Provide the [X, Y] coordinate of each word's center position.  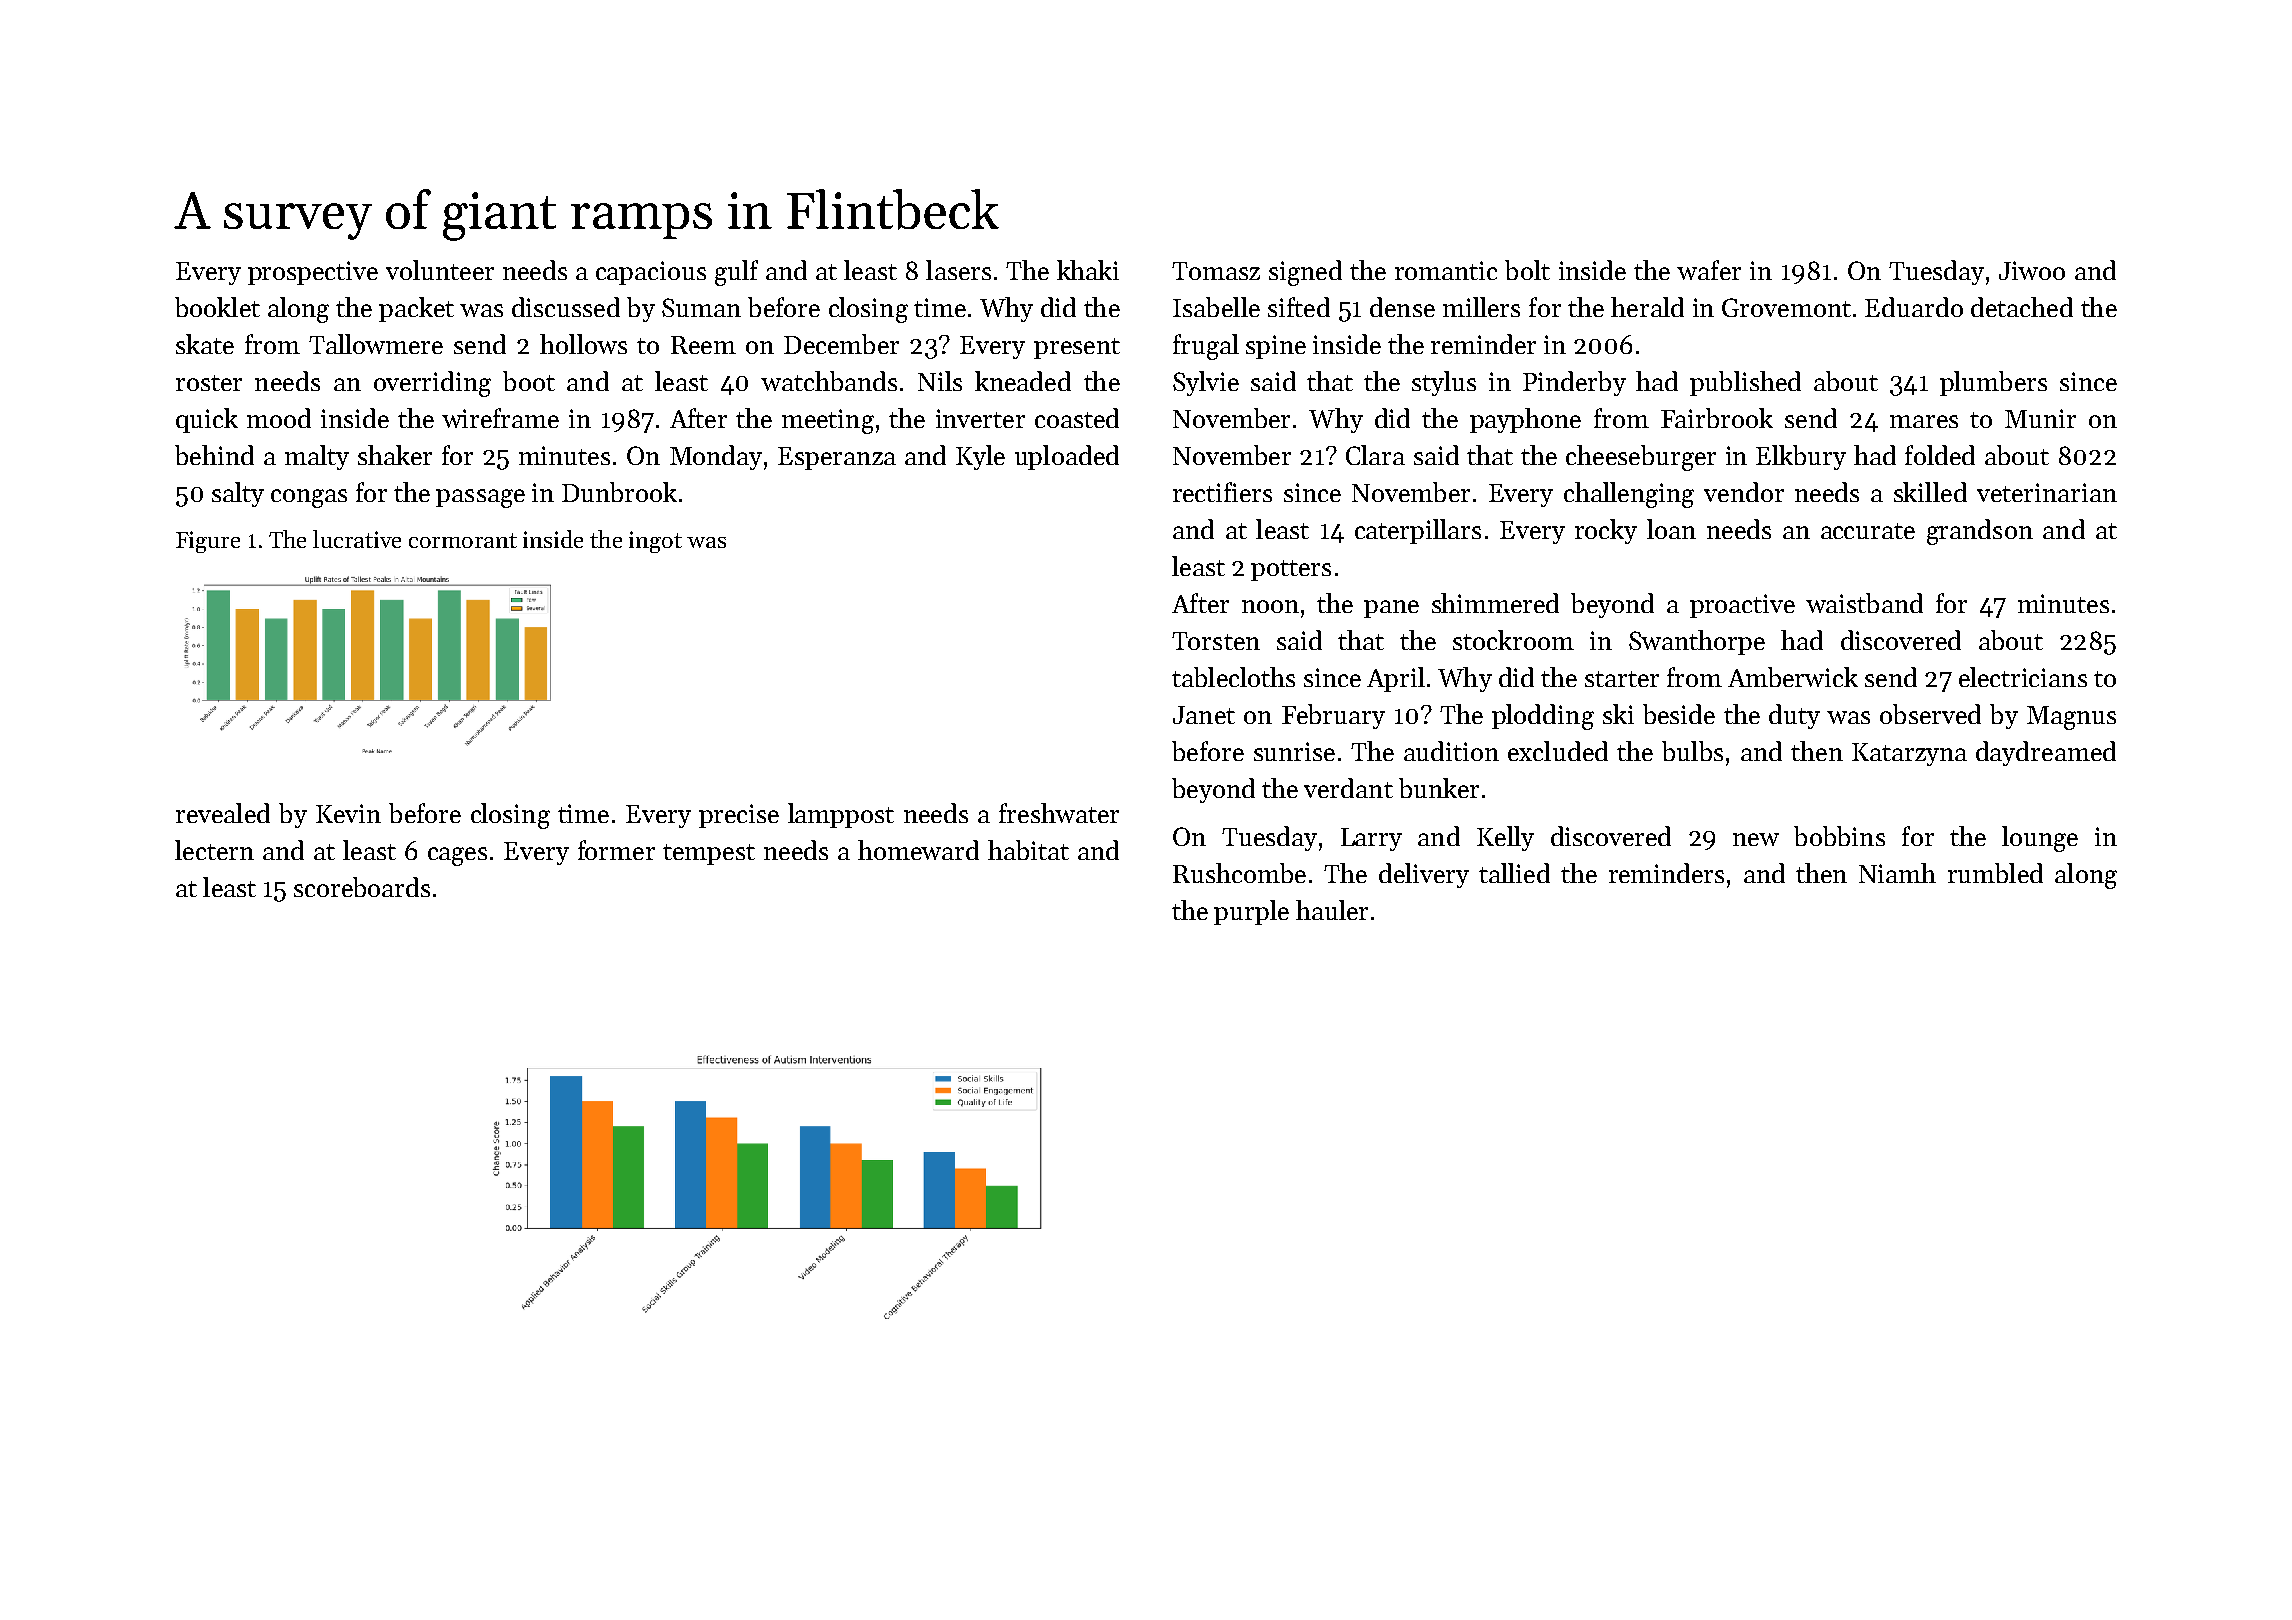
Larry [1371, 839]
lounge [2040, 839]
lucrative [357, 539]
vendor [1744, 492]
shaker [395, 455]
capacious [651, 273]
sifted [1299, 307]
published [1745, 383]
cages [457, 856]
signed [1305, 273]
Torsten [1216, 641]
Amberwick [1793, 677]
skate [205, 344]
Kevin [348, 813]
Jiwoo [2032, 270]
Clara [1375, 455]
